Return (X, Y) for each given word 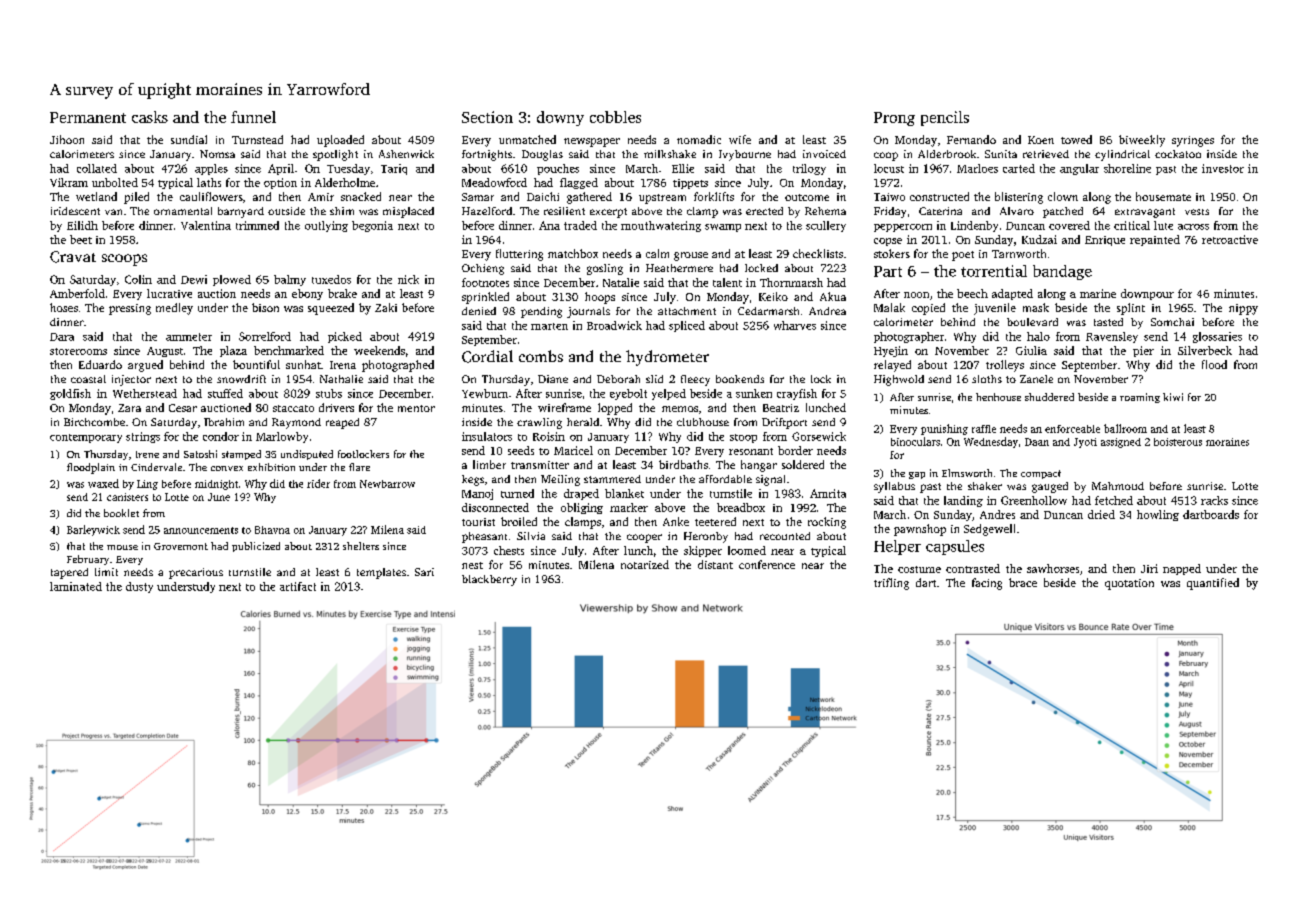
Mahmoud (1118, 486)
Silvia (531, 536)
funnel (253, 117)
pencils (945, 118)
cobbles (615, 117)
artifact (298, 586)
